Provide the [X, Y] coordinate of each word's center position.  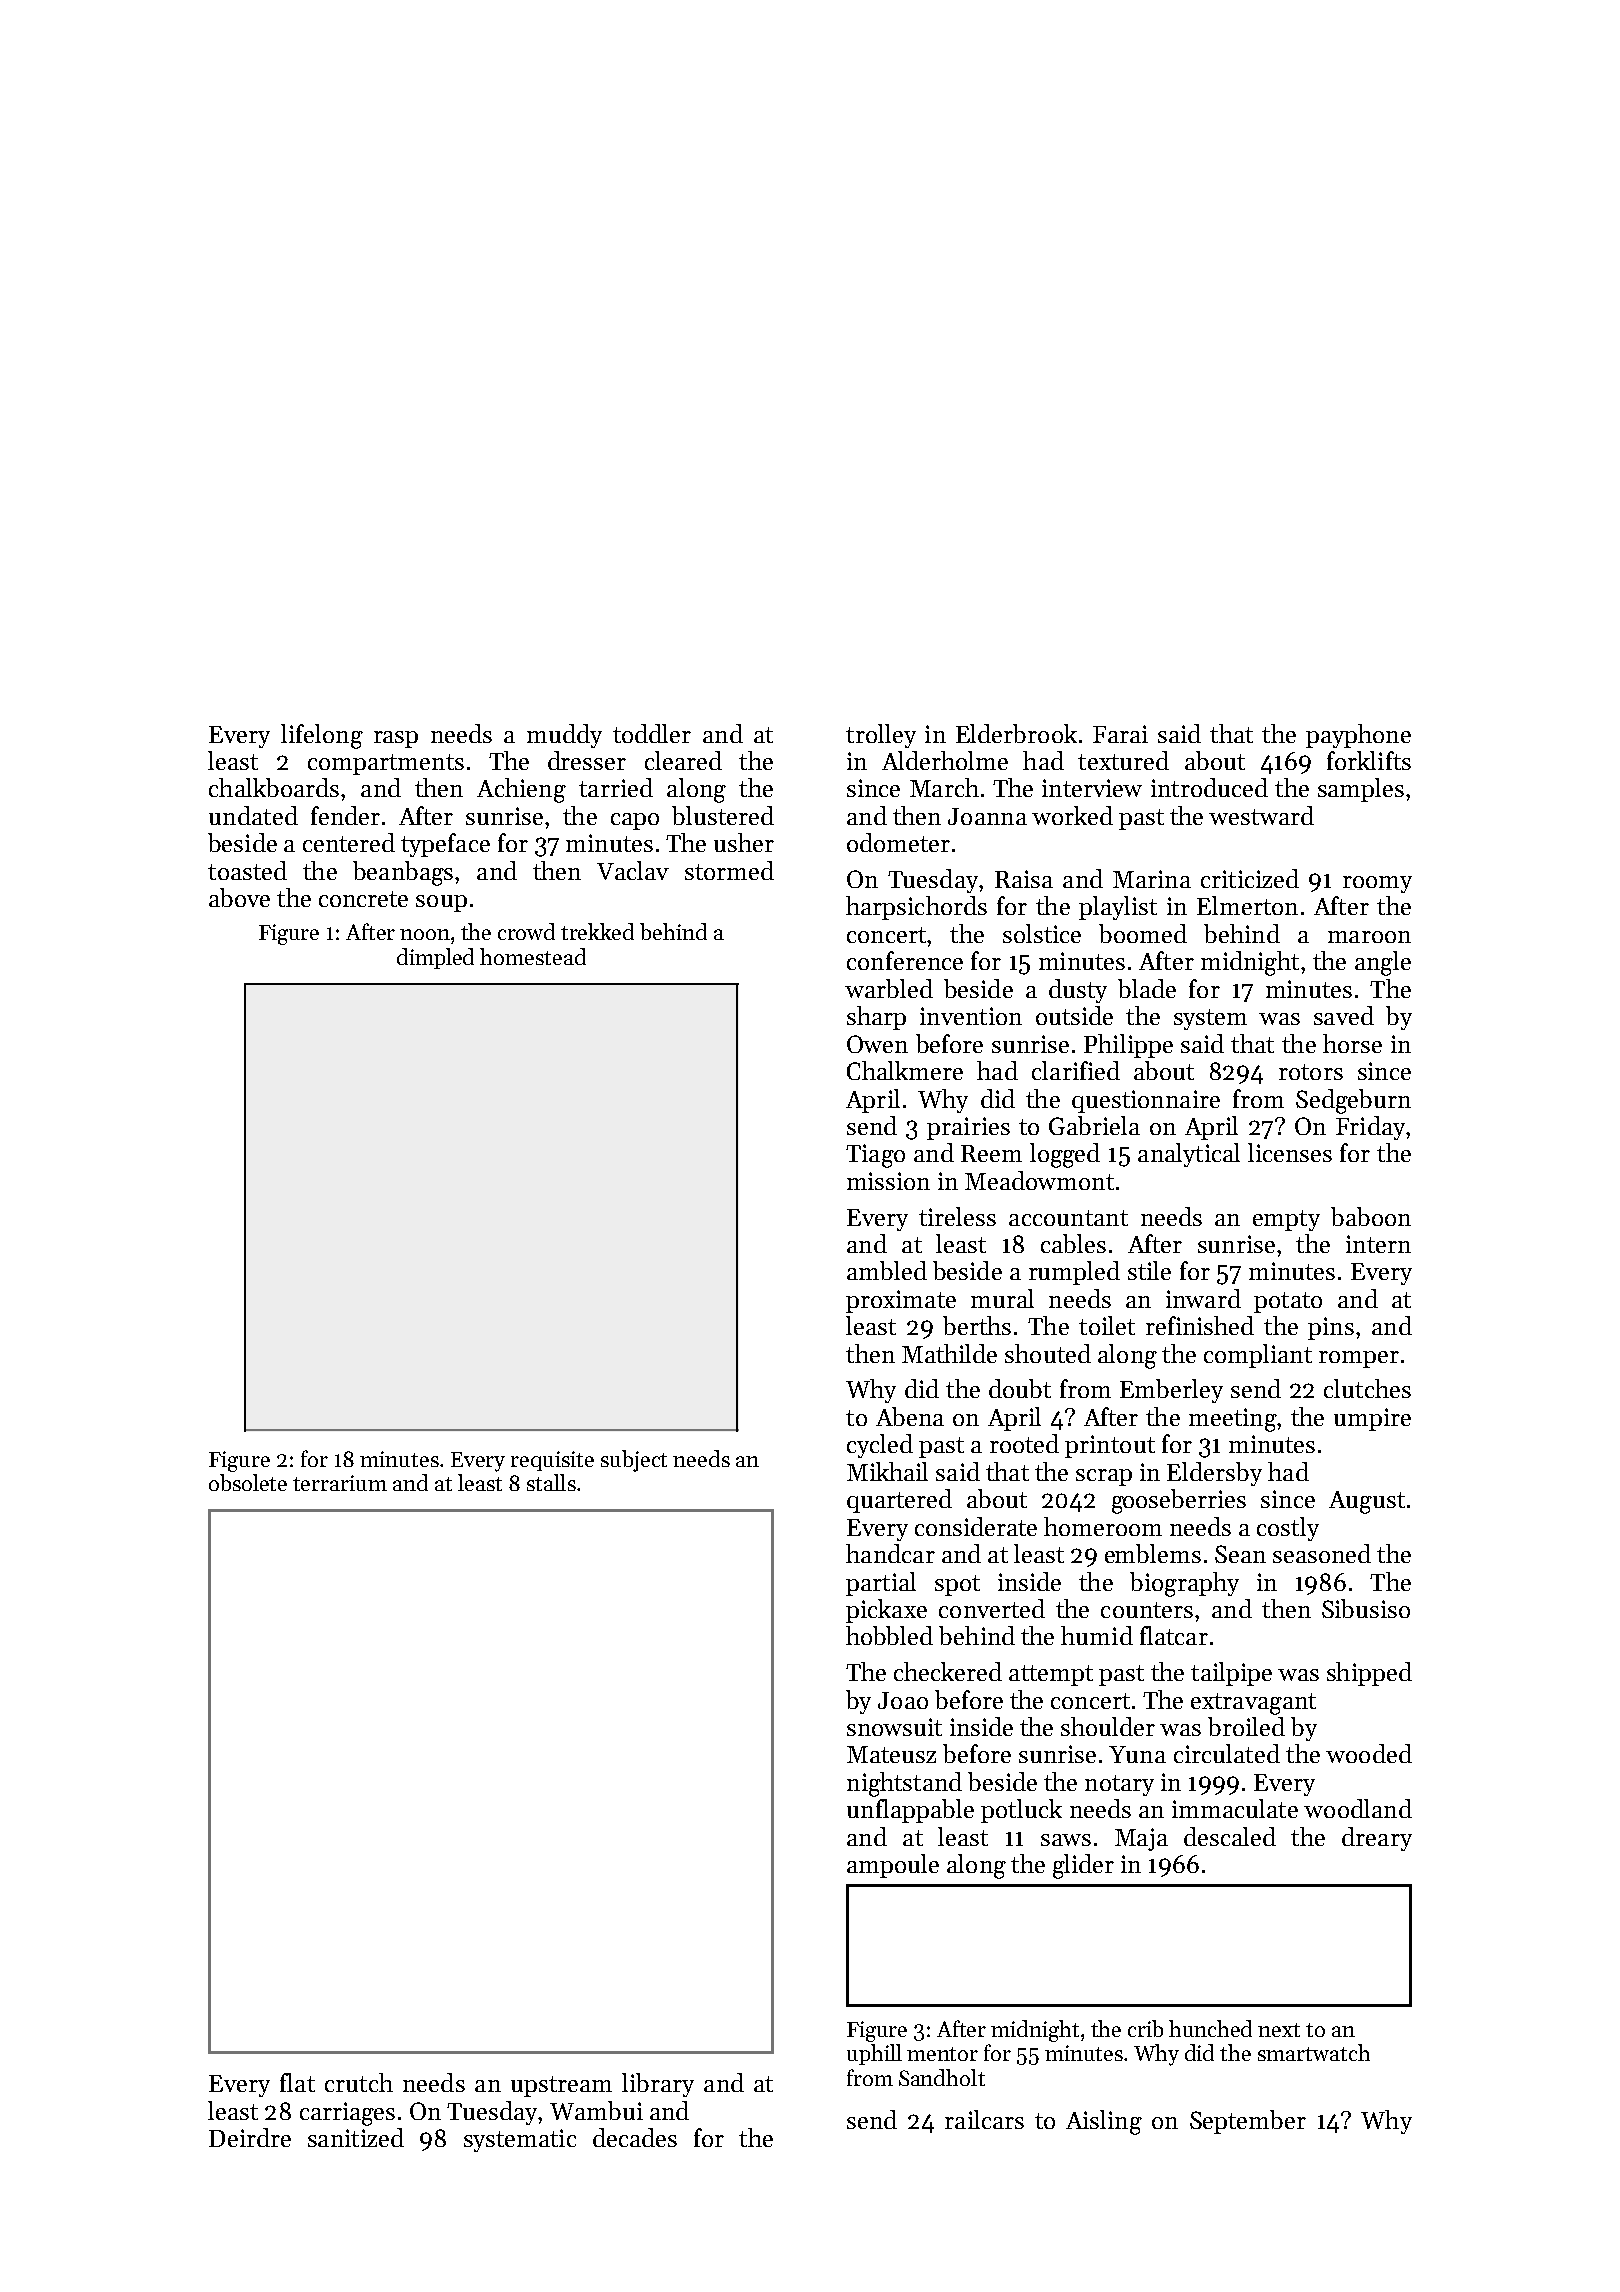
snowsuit [894, 1727]
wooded [1369, 1753]
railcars [984, 2119]
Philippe [1128, 1046]
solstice [1042, 933]
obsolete [248, 1482]
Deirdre [250, 2137]
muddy [564, 736]
